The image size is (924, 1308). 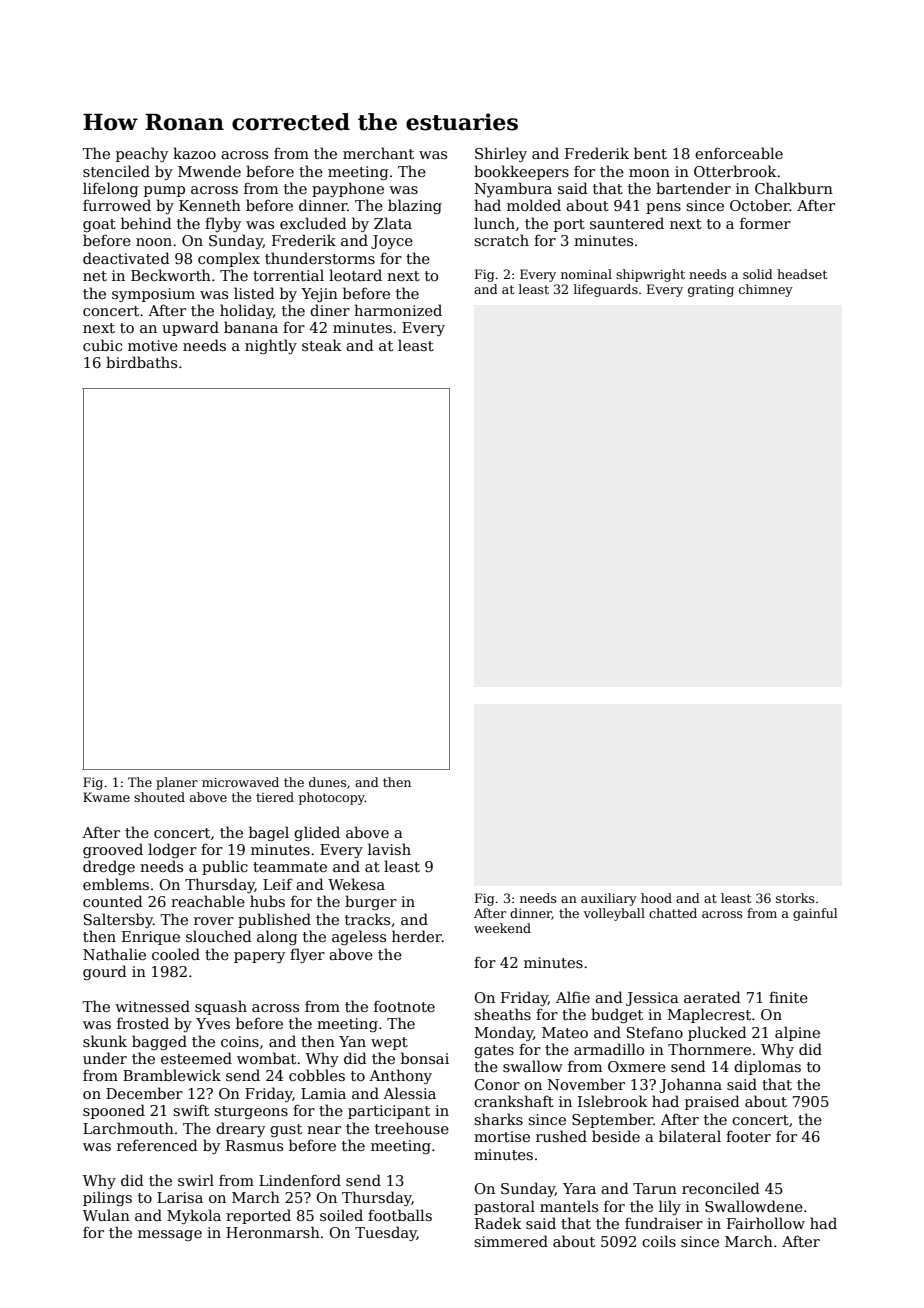 I want to click on lifeguards, so click(x=606, y=290).
